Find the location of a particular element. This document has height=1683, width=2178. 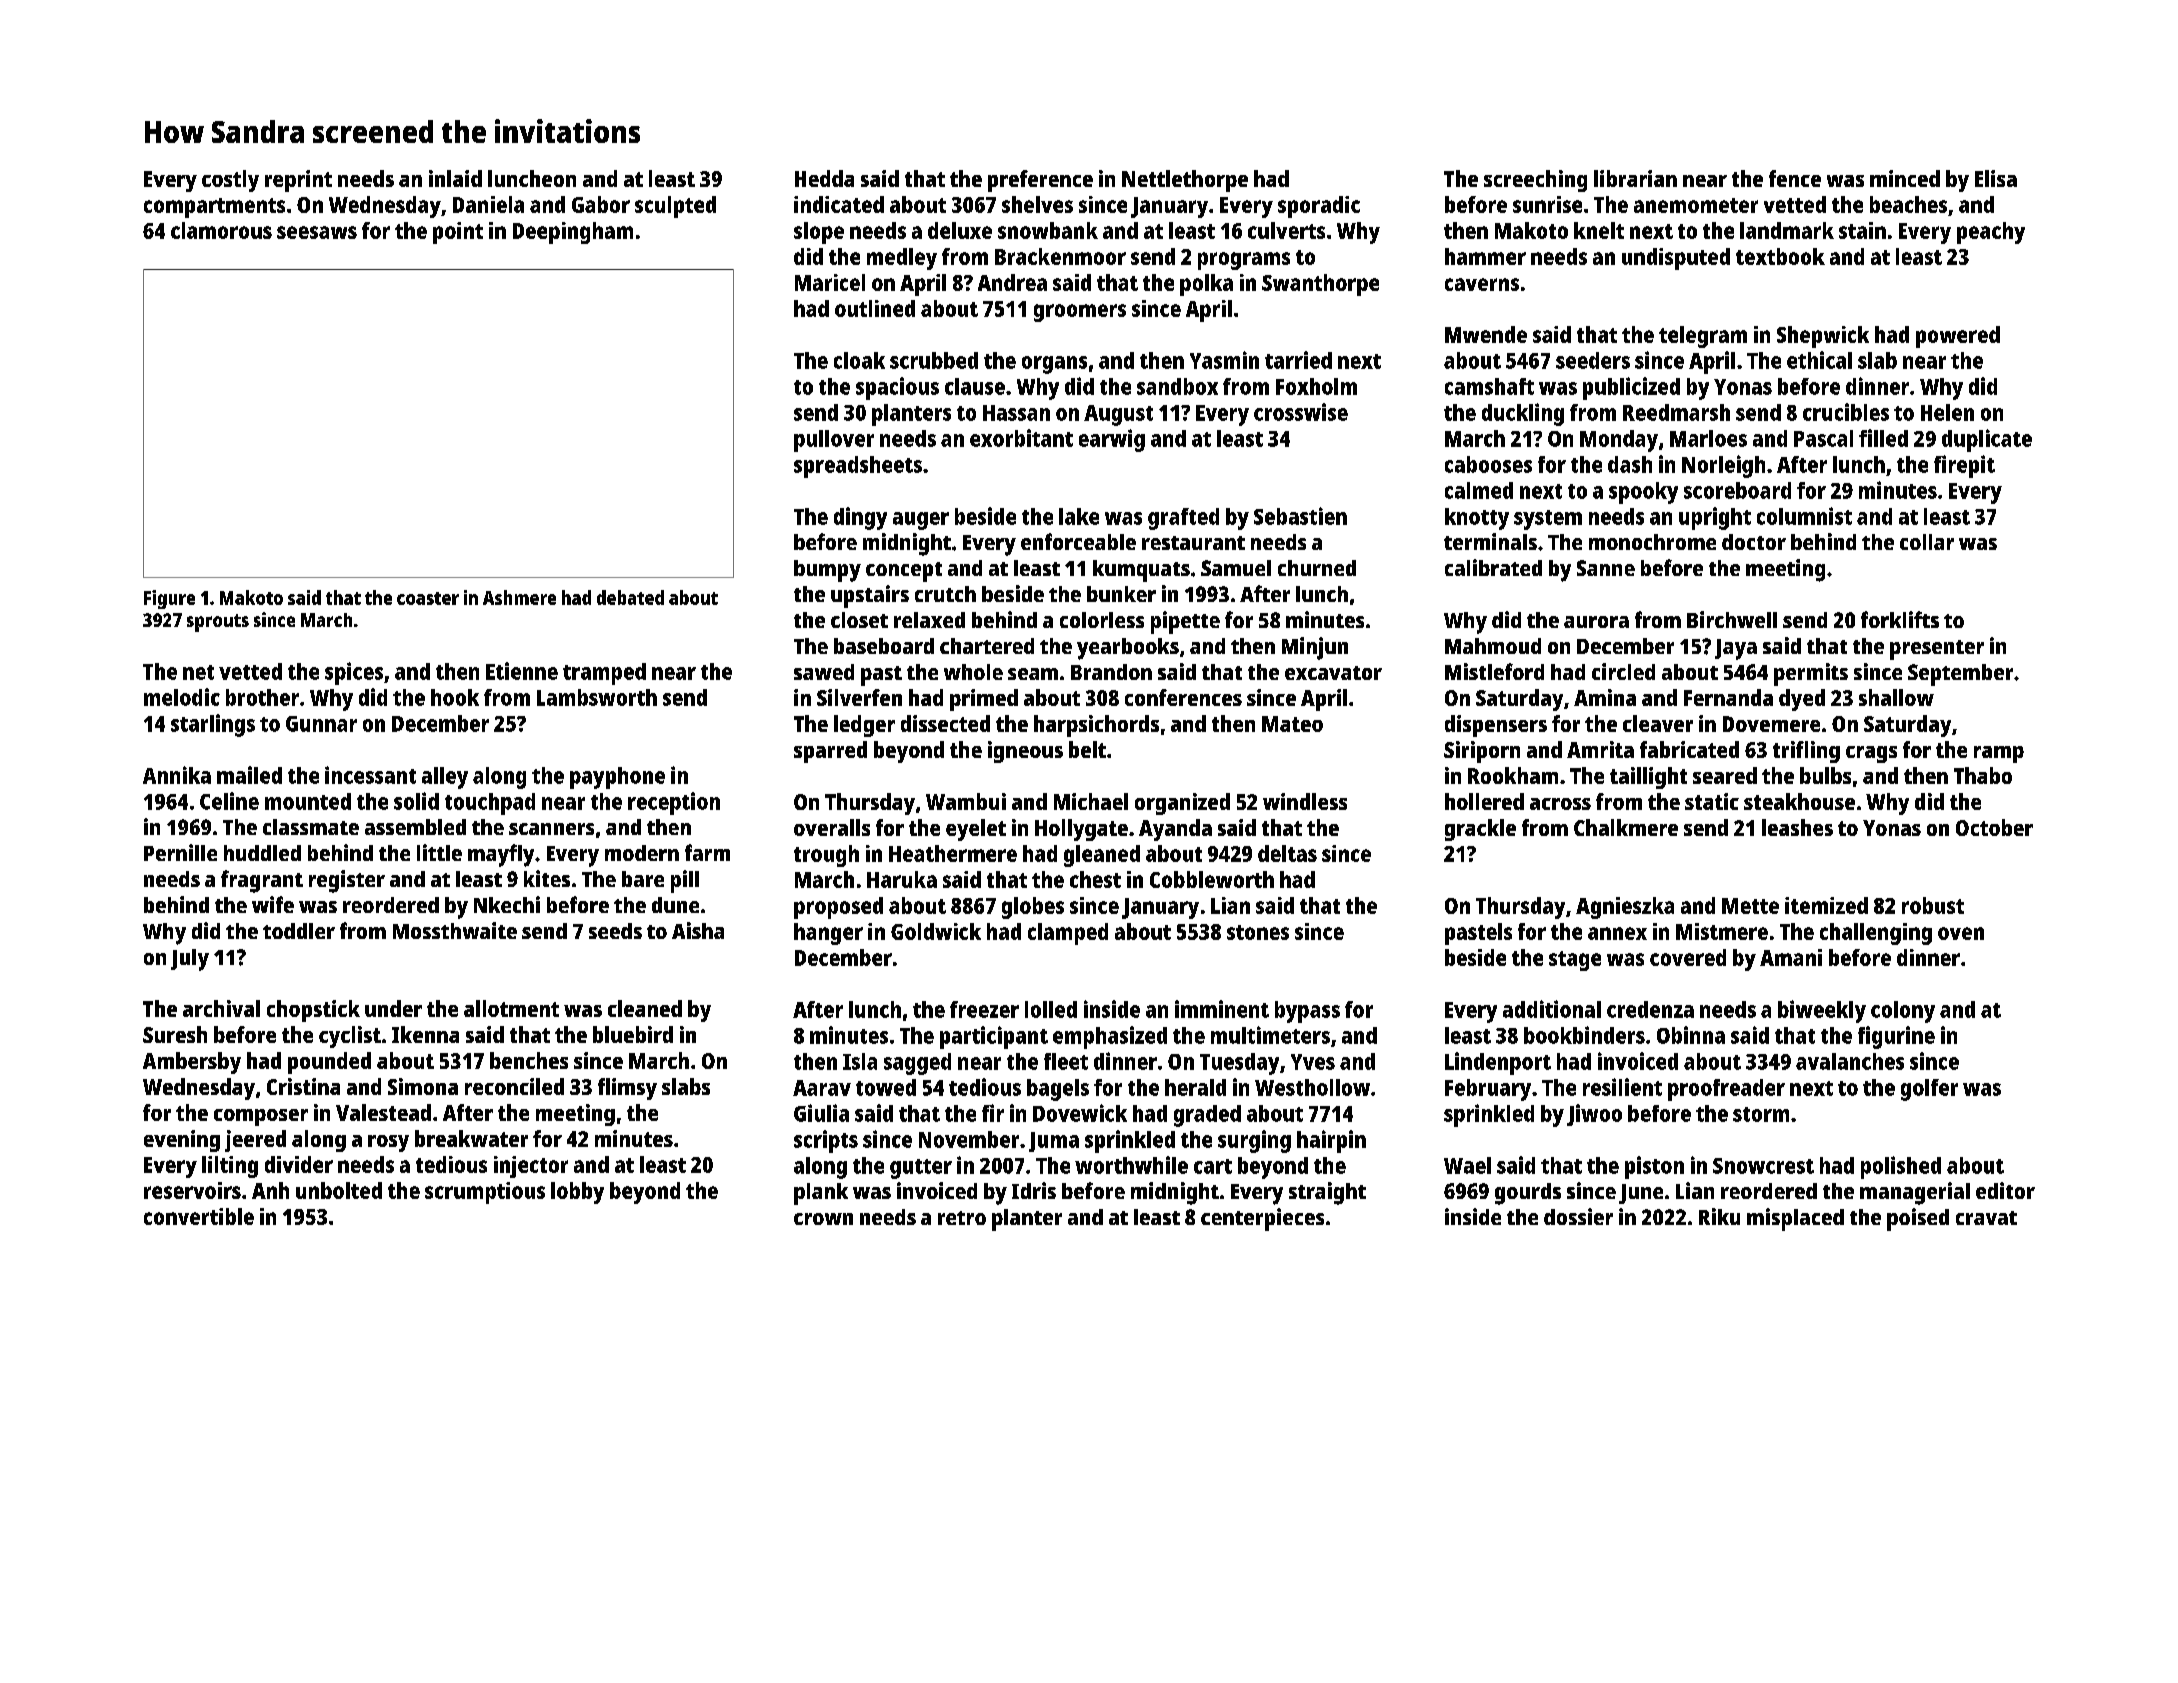

Thabo is located at coordinates (1983, 775).
